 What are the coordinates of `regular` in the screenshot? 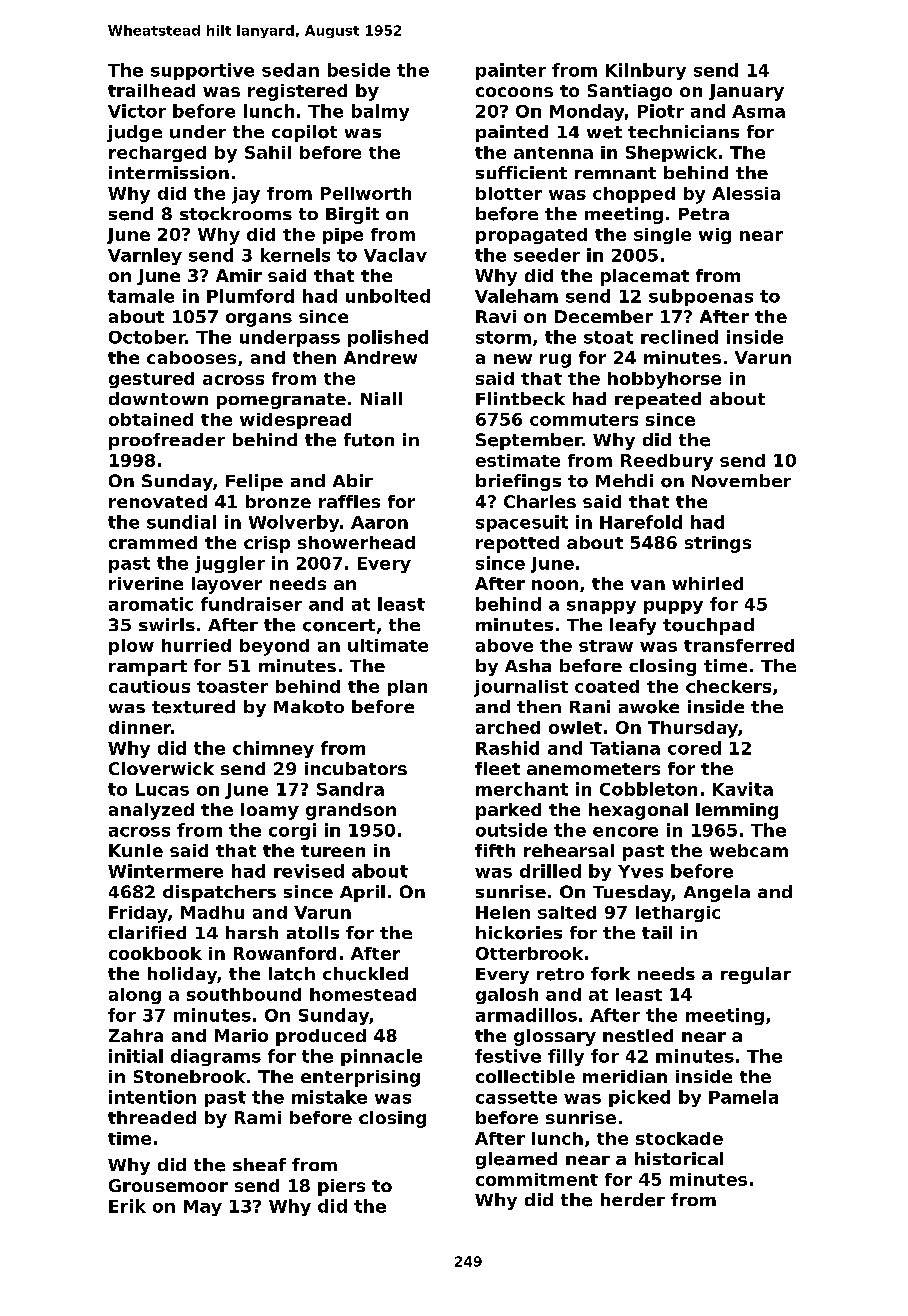 It's located at (756, 975).
